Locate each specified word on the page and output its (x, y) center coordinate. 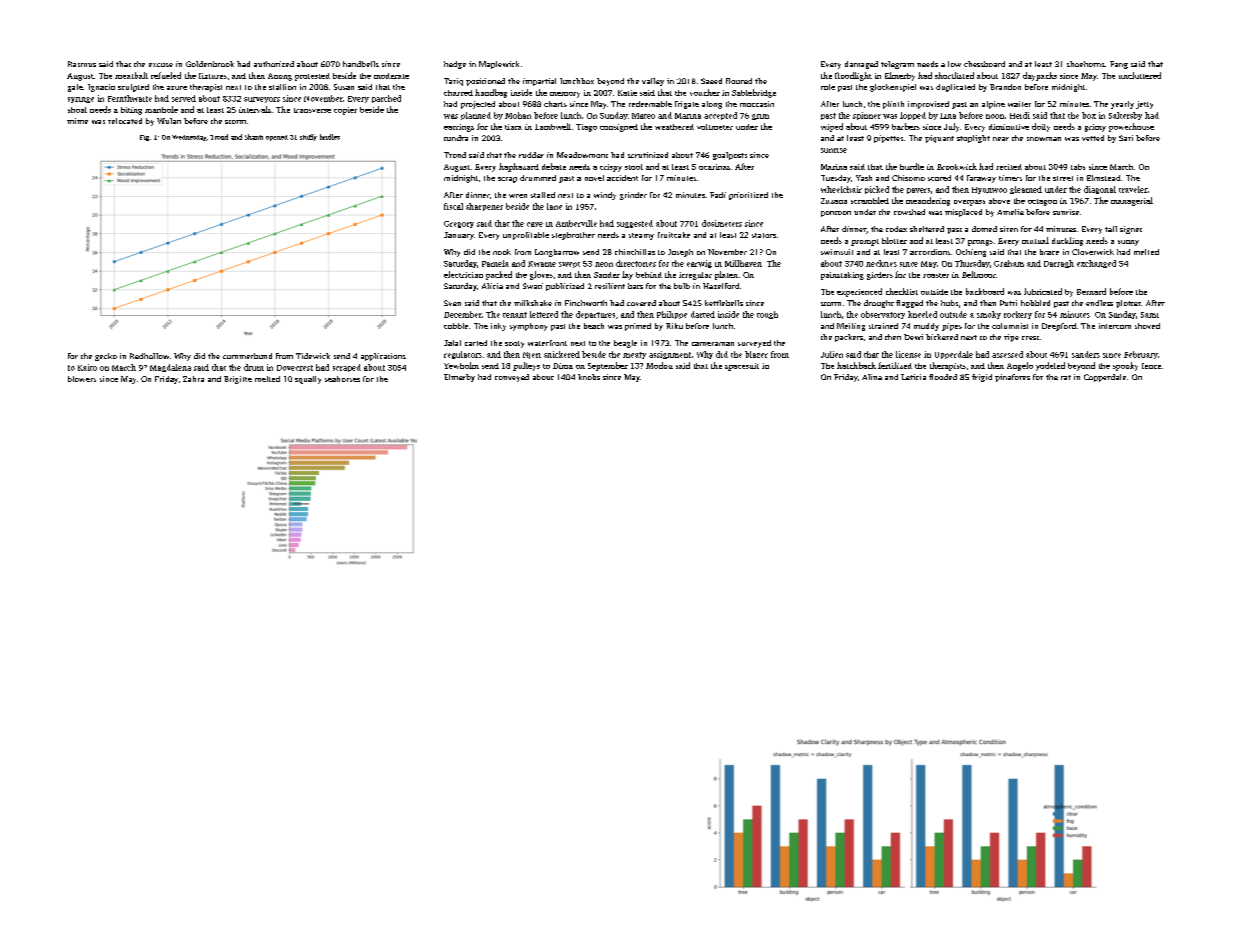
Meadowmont (582, 155)
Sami (1150, 315)
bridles (330, 137)
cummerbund (247, 356)
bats (635, 286)
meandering (928, 201)
